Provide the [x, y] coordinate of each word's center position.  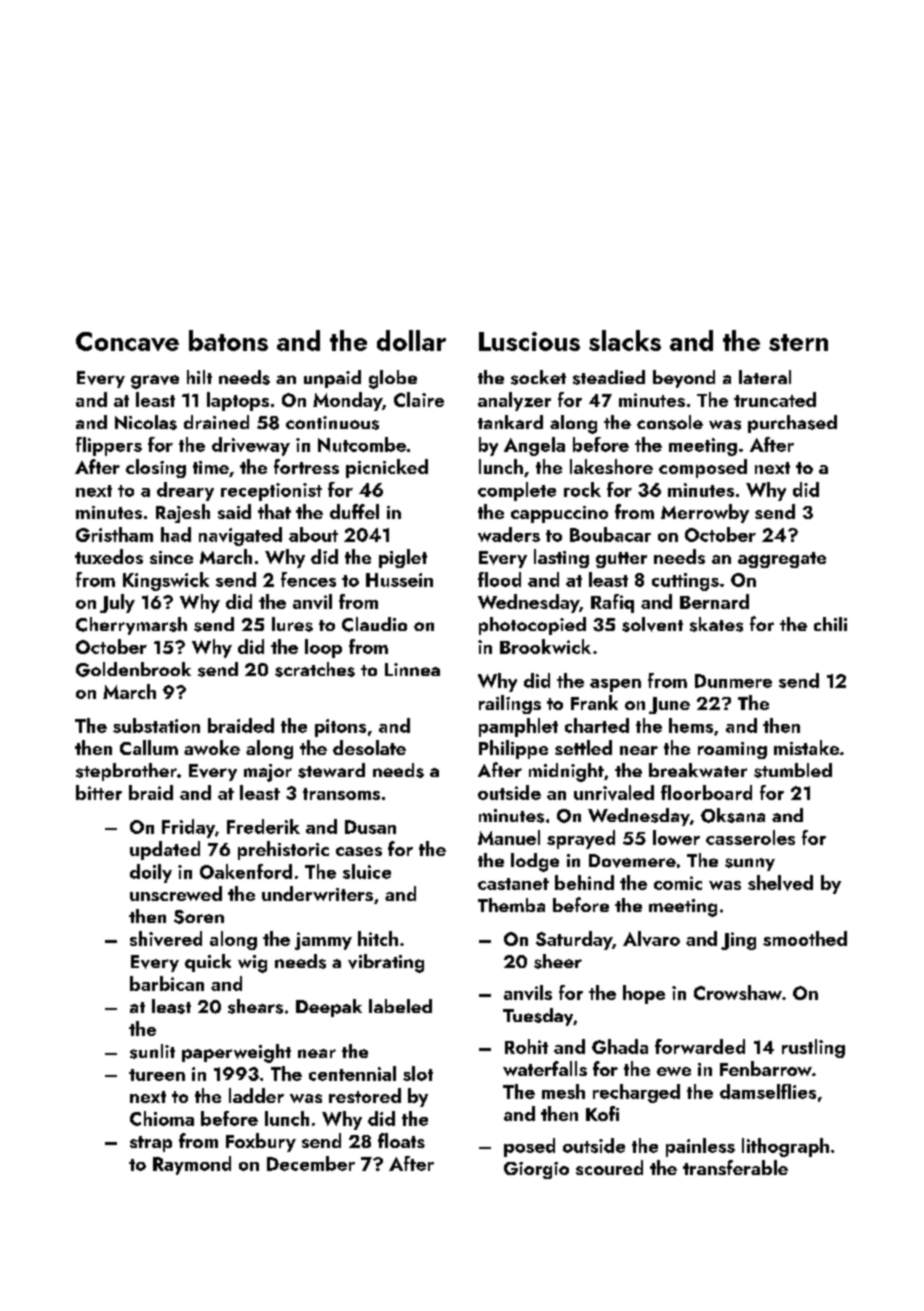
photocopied [532, 626]
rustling [813, 1048]
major [268, 773]
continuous [332, 423]
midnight [566, 772]
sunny [750, 864]
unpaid [332, 379]
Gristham [114, 534]
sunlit [152, 1051]
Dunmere [733, 681]
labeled [400, 1006]
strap [151, 1144]
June [669, 705]
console [670, 422]
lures [292, 624]
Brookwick [545, 646]
